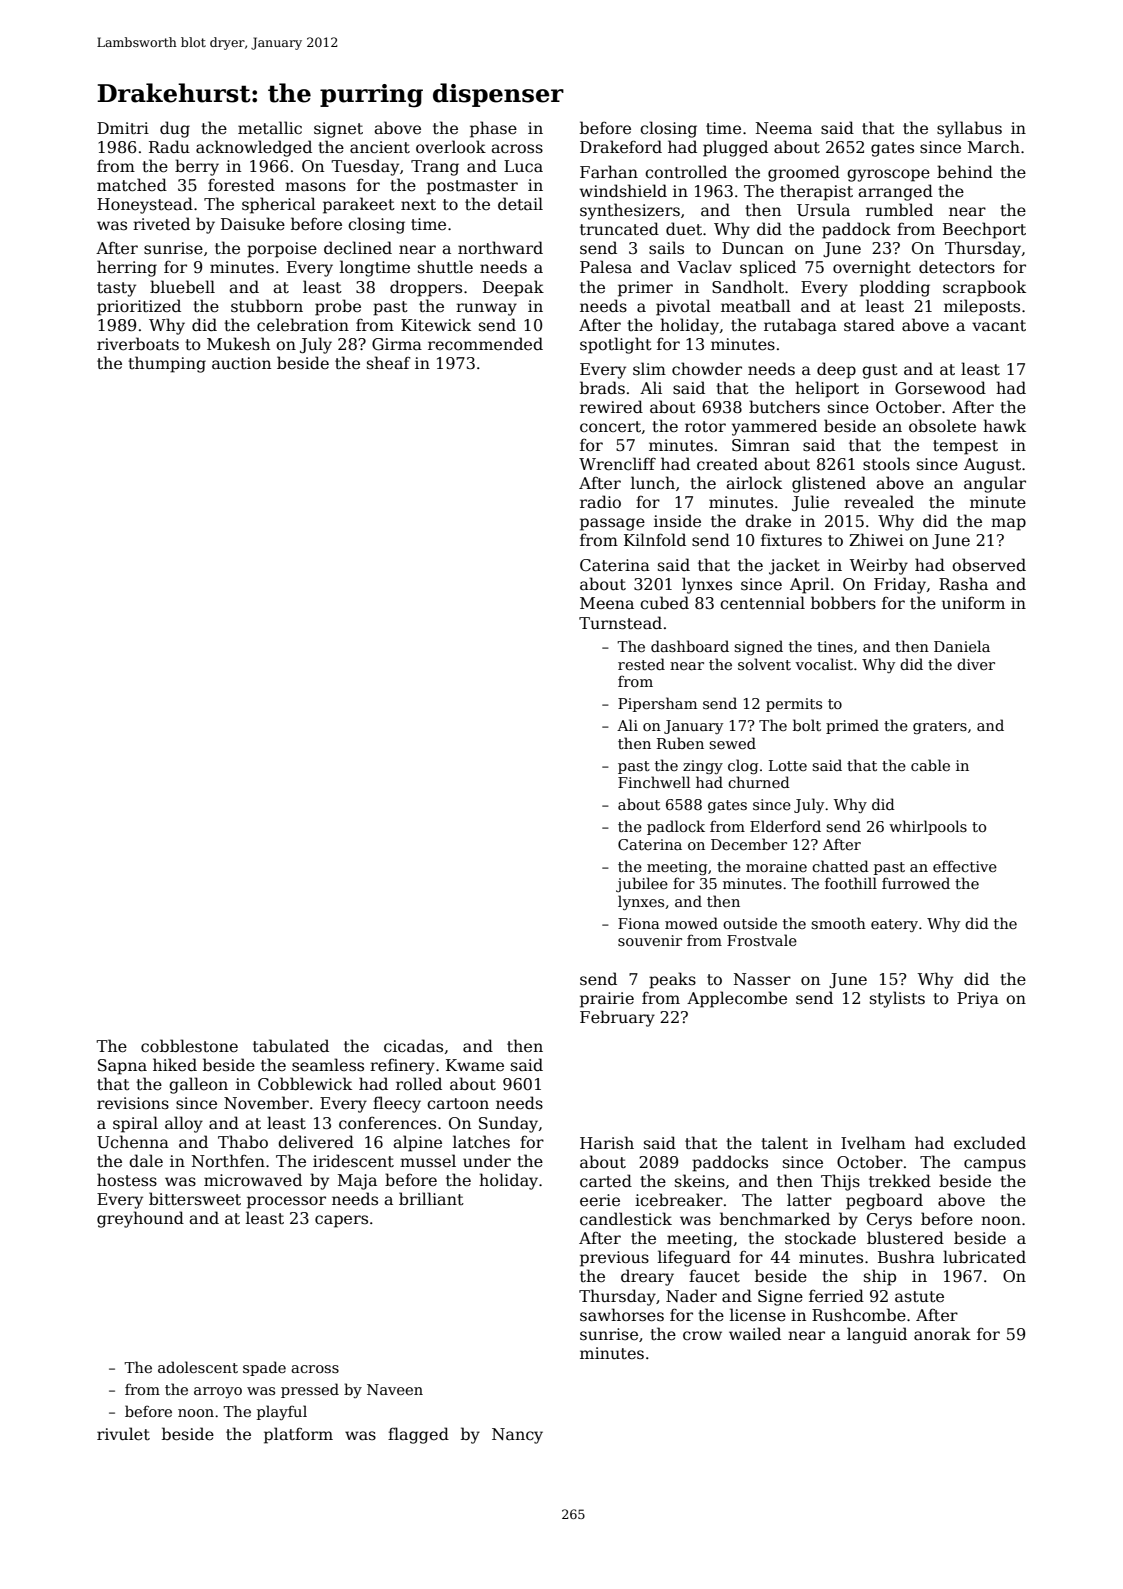  Describe the element at coordinates (824, 664) in the screenshot. I see `vocalist` at that location.
